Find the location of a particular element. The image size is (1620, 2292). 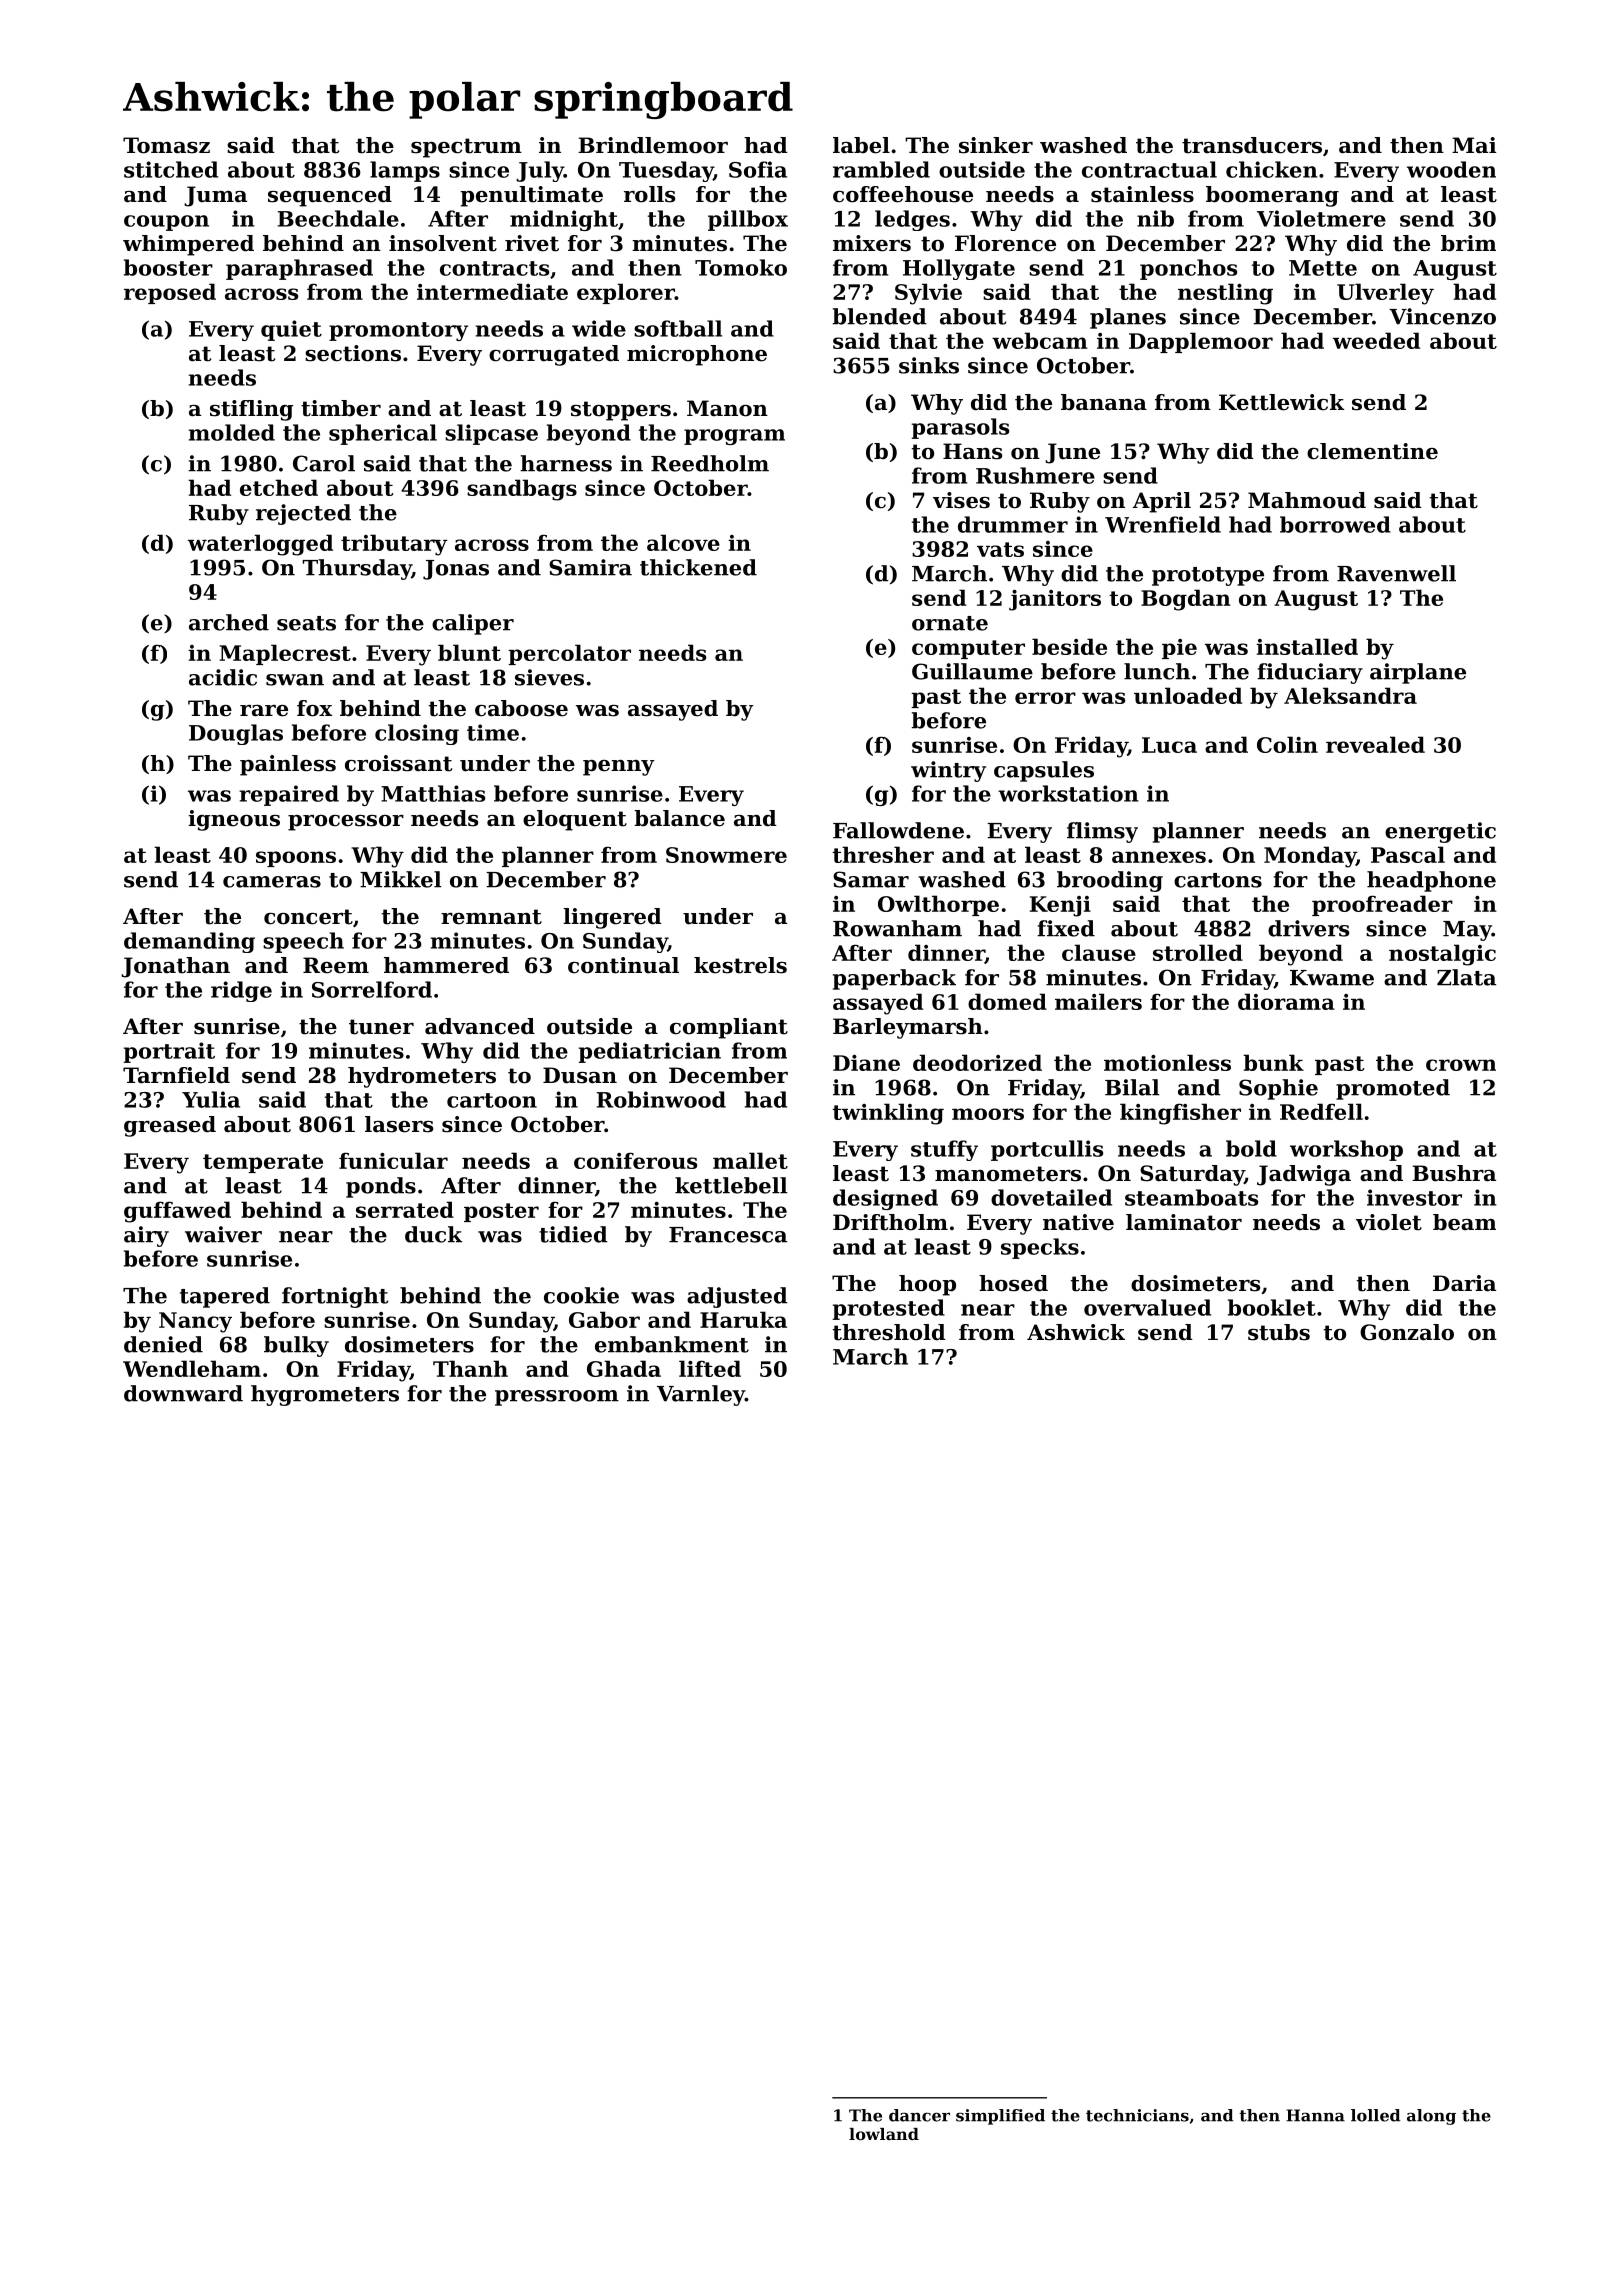

wooden is located at coordinates (1451, 169).
